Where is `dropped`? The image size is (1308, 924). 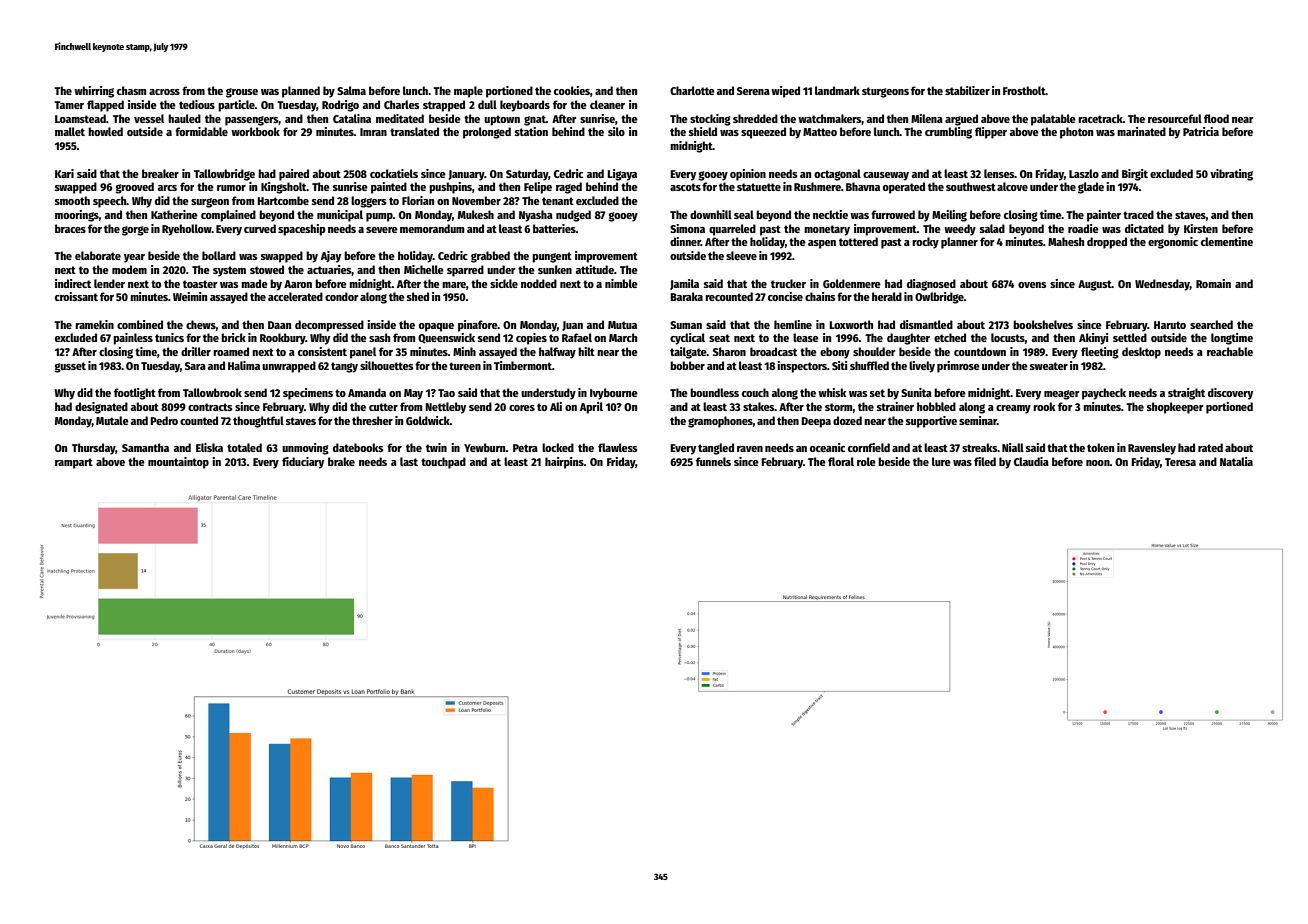
dropped is located at coordinates (1107, 243).
